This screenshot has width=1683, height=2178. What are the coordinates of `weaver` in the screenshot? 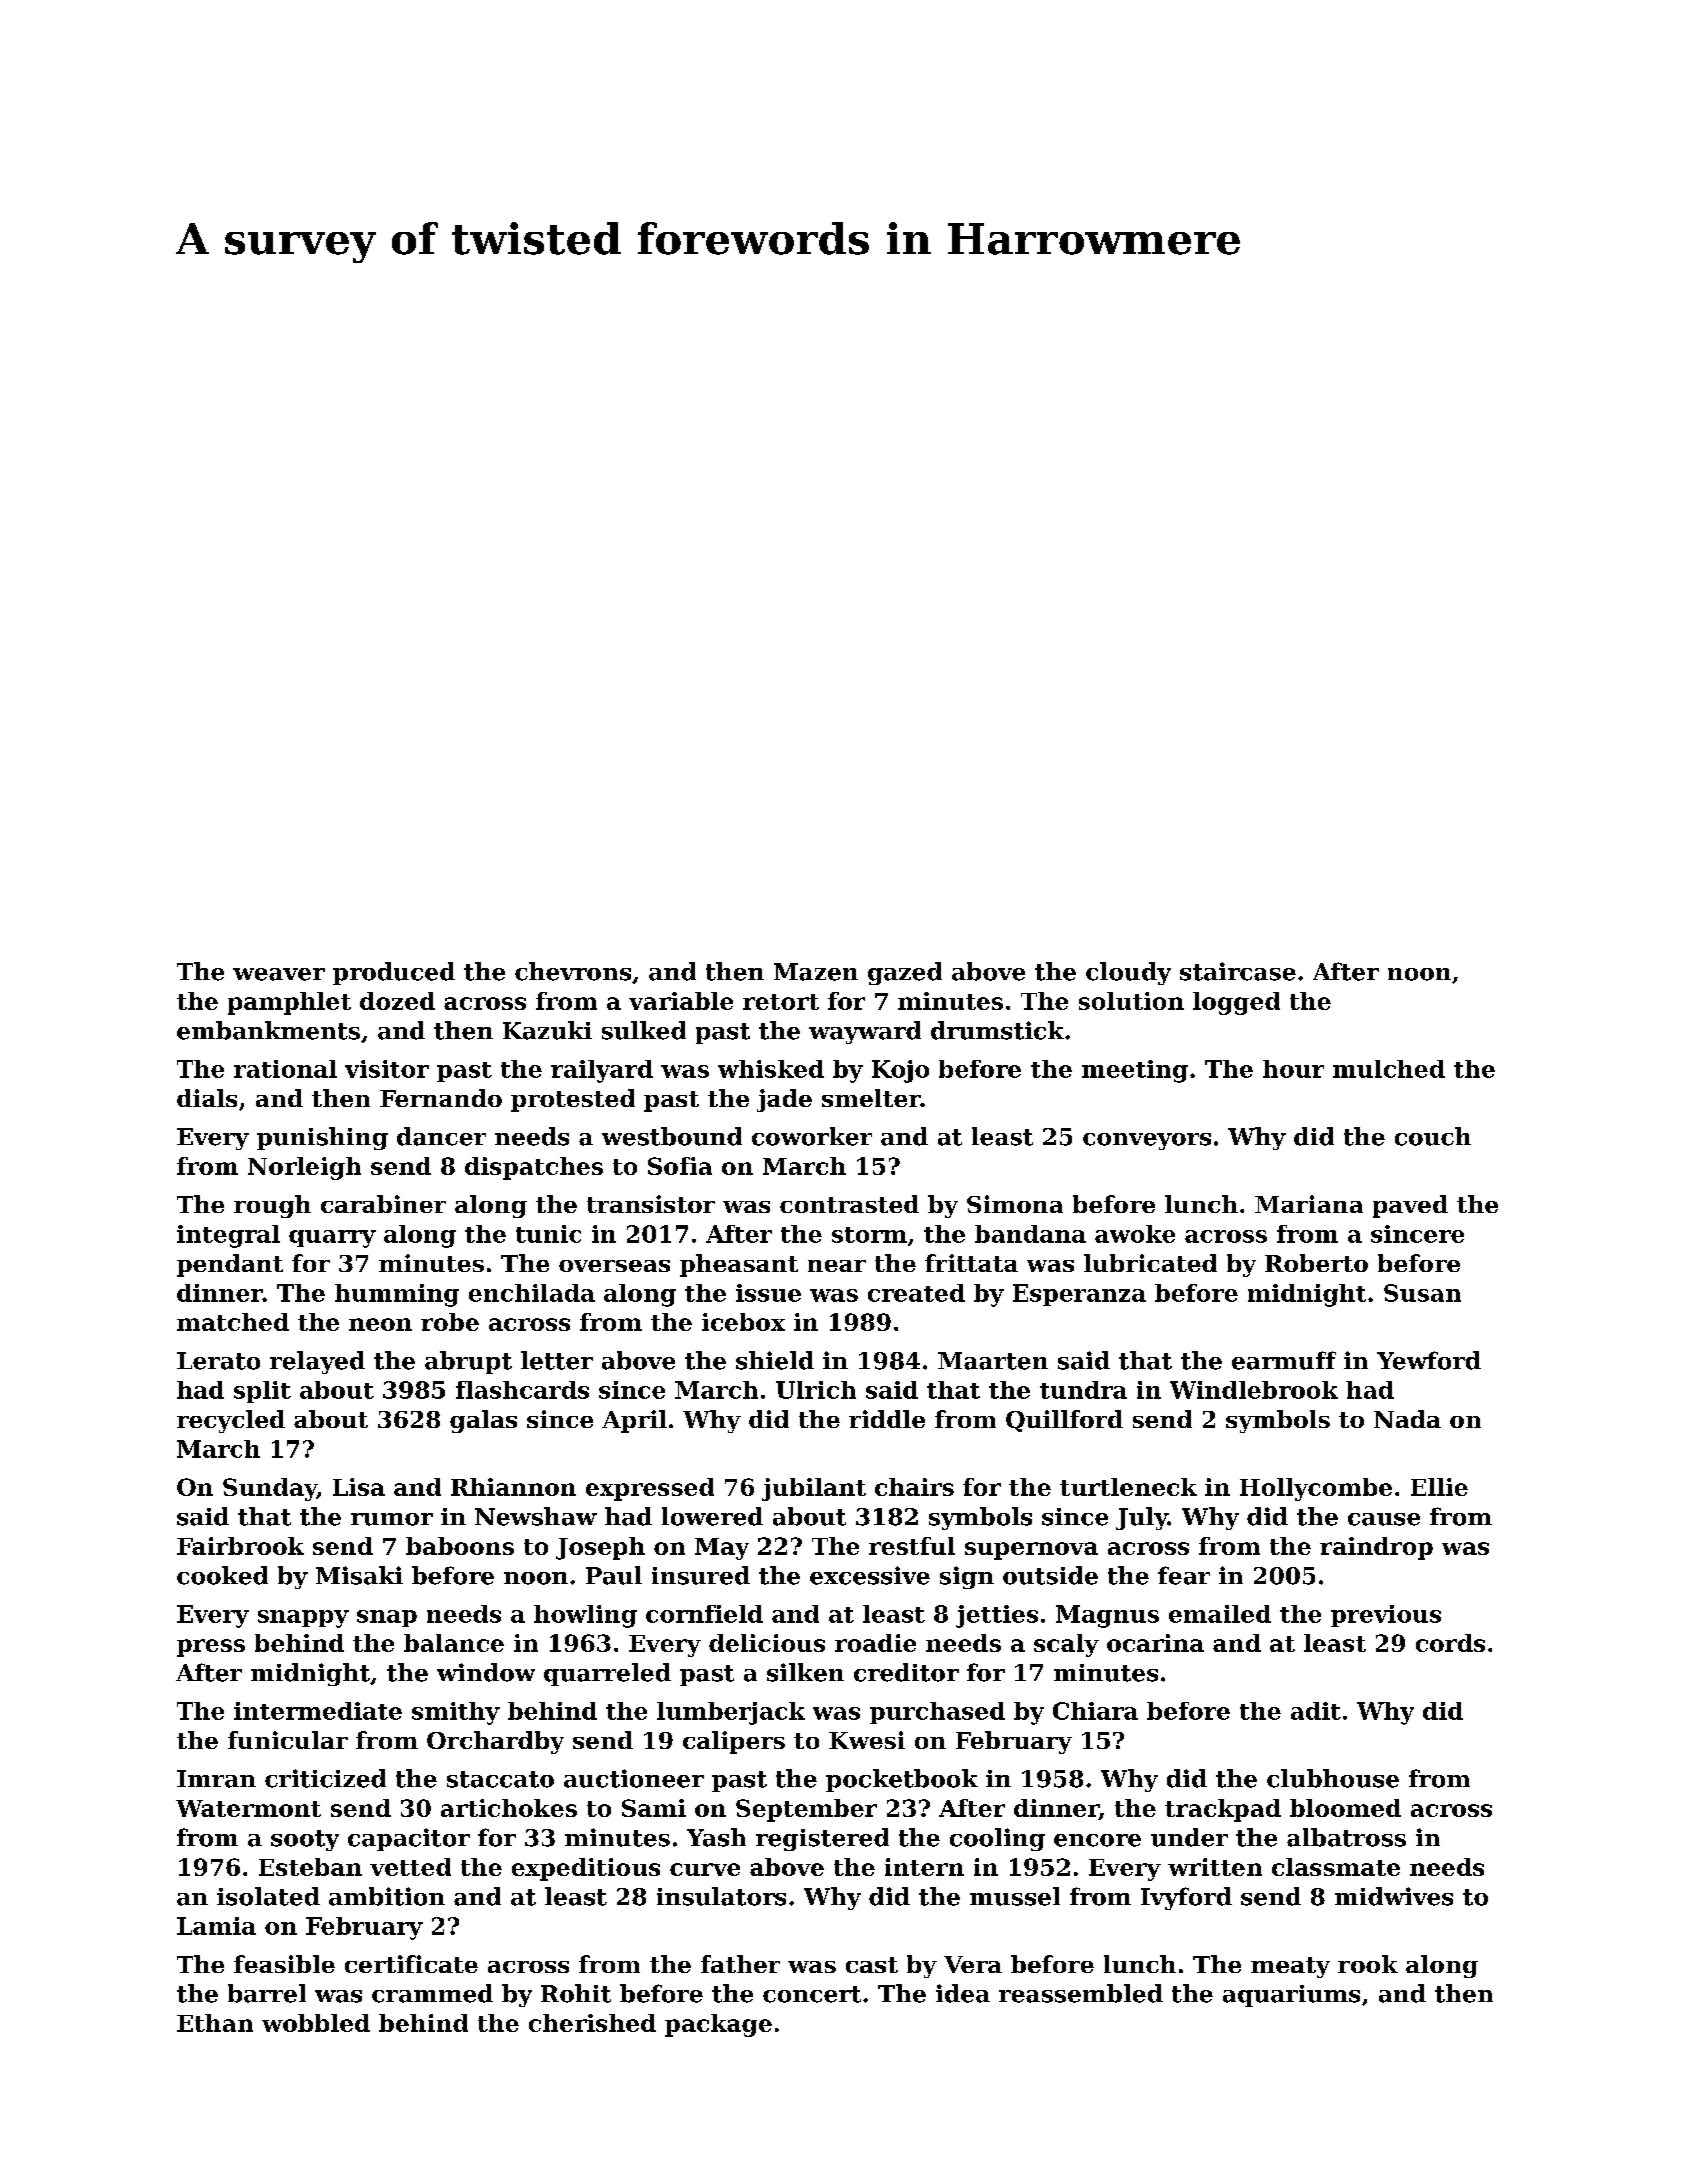 It's located at (279, 974).
